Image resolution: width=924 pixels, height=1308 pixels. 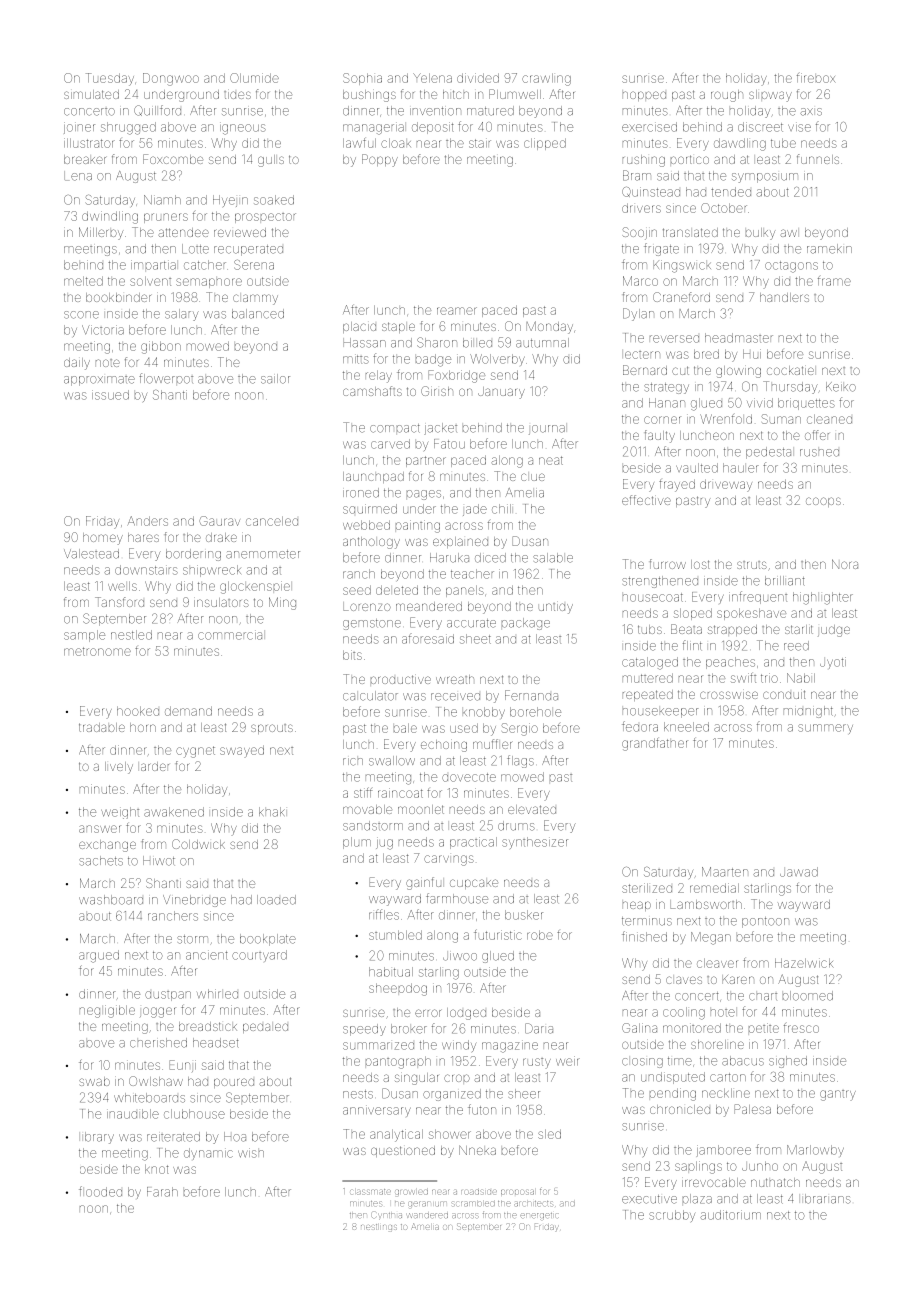 I want to click on khaki, so click(x=272, y=812).
